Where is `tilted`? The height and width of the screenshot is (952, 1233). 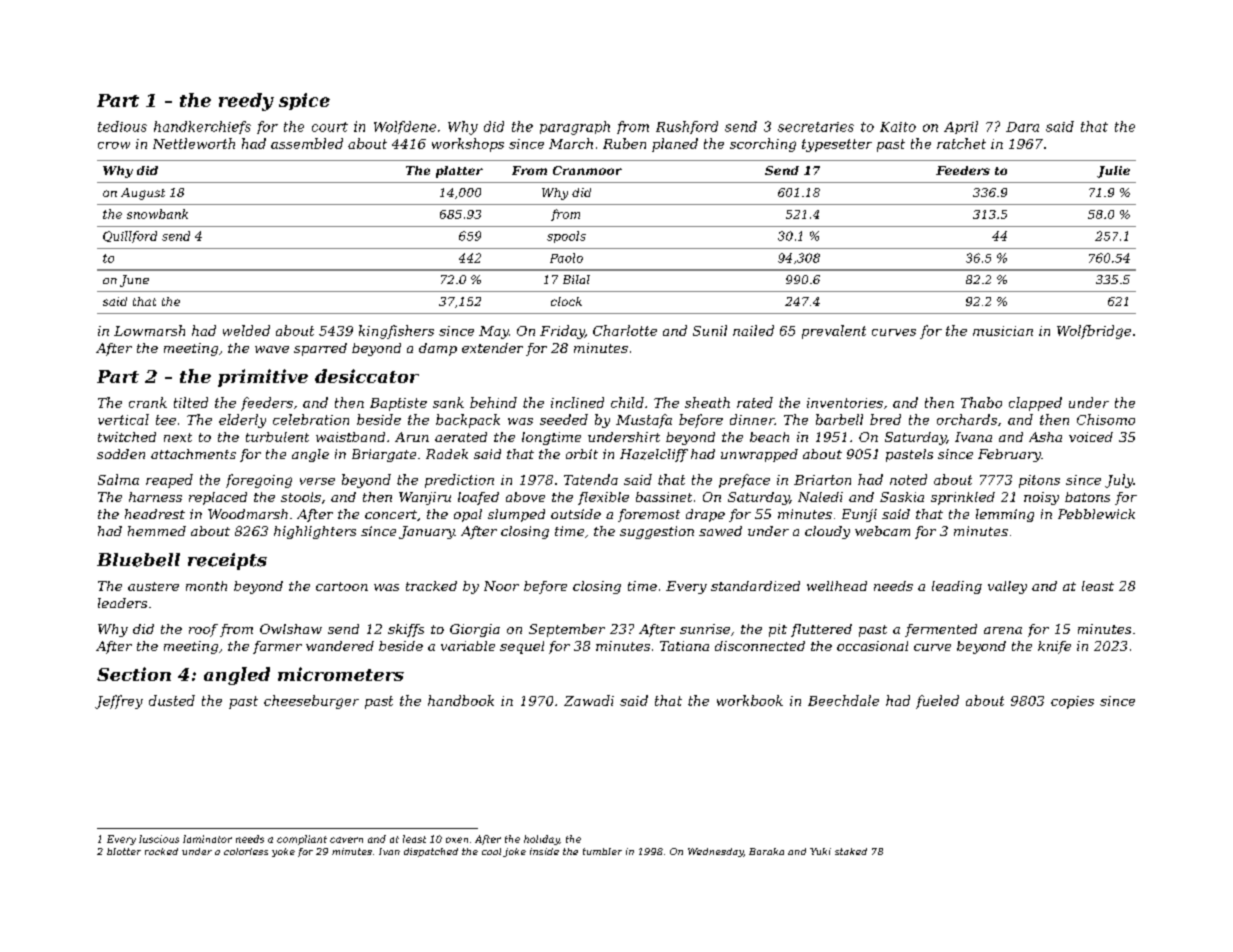
tilted is located at coordinates (191, 402).
